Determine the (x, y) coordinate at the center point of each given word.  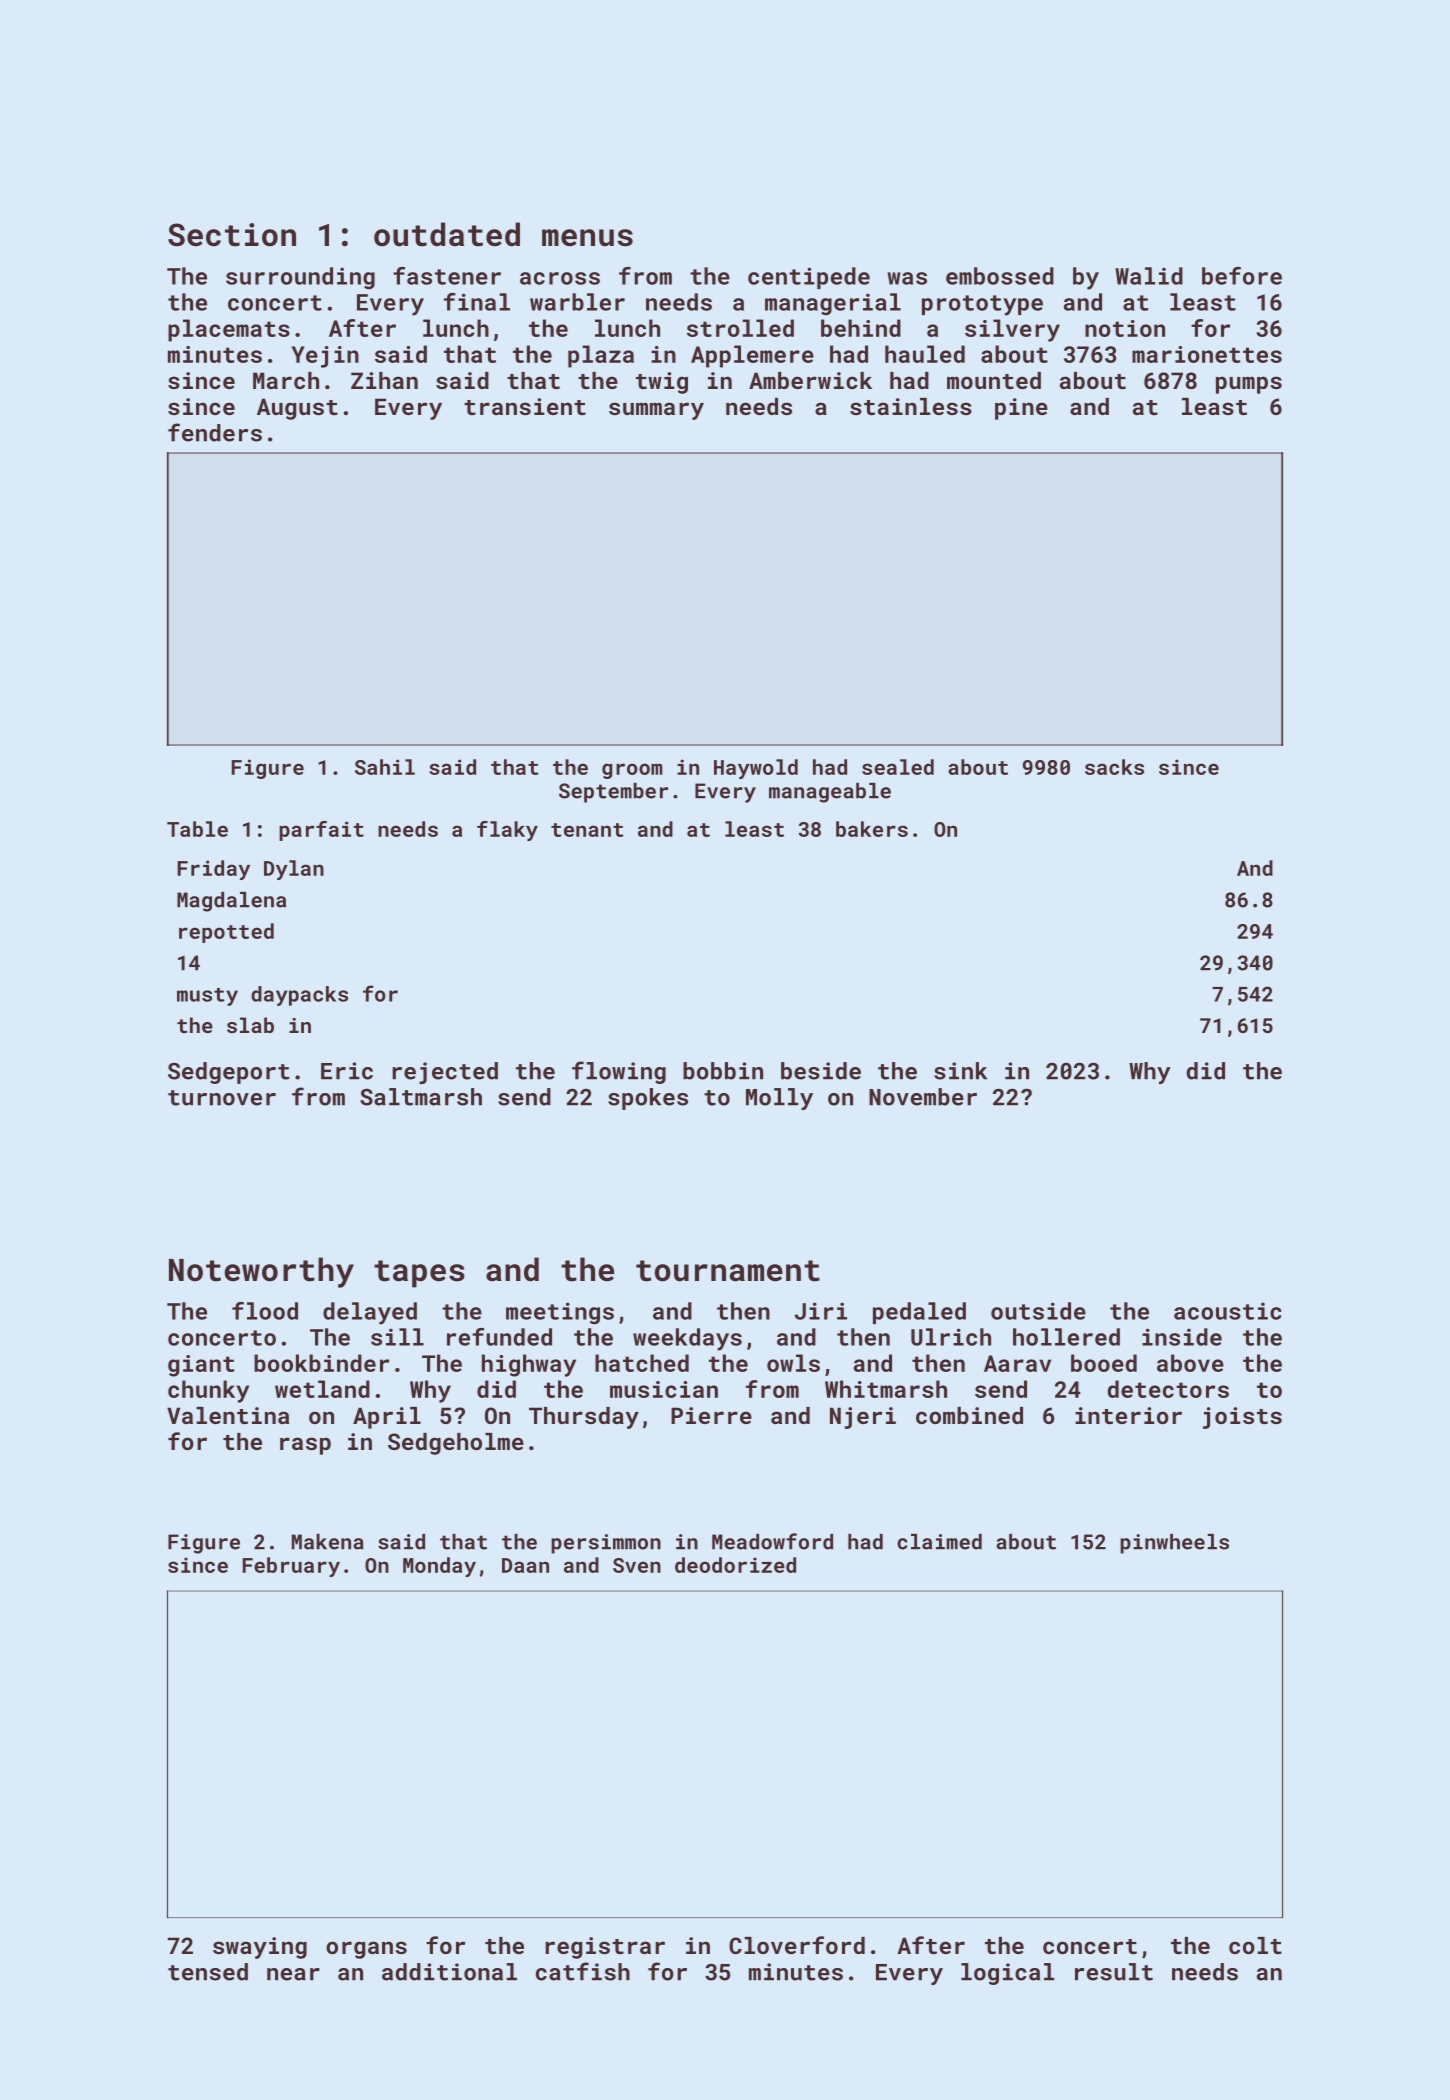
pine (1021, 409)
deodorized (735, 1565)
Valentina (228, 1415)
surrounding (300, 278)
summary (656, 411)
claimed (939, 1542)
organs (366, 1950)
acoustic (1228, 1311)
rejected (445, 1073)
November (923, 1097)
